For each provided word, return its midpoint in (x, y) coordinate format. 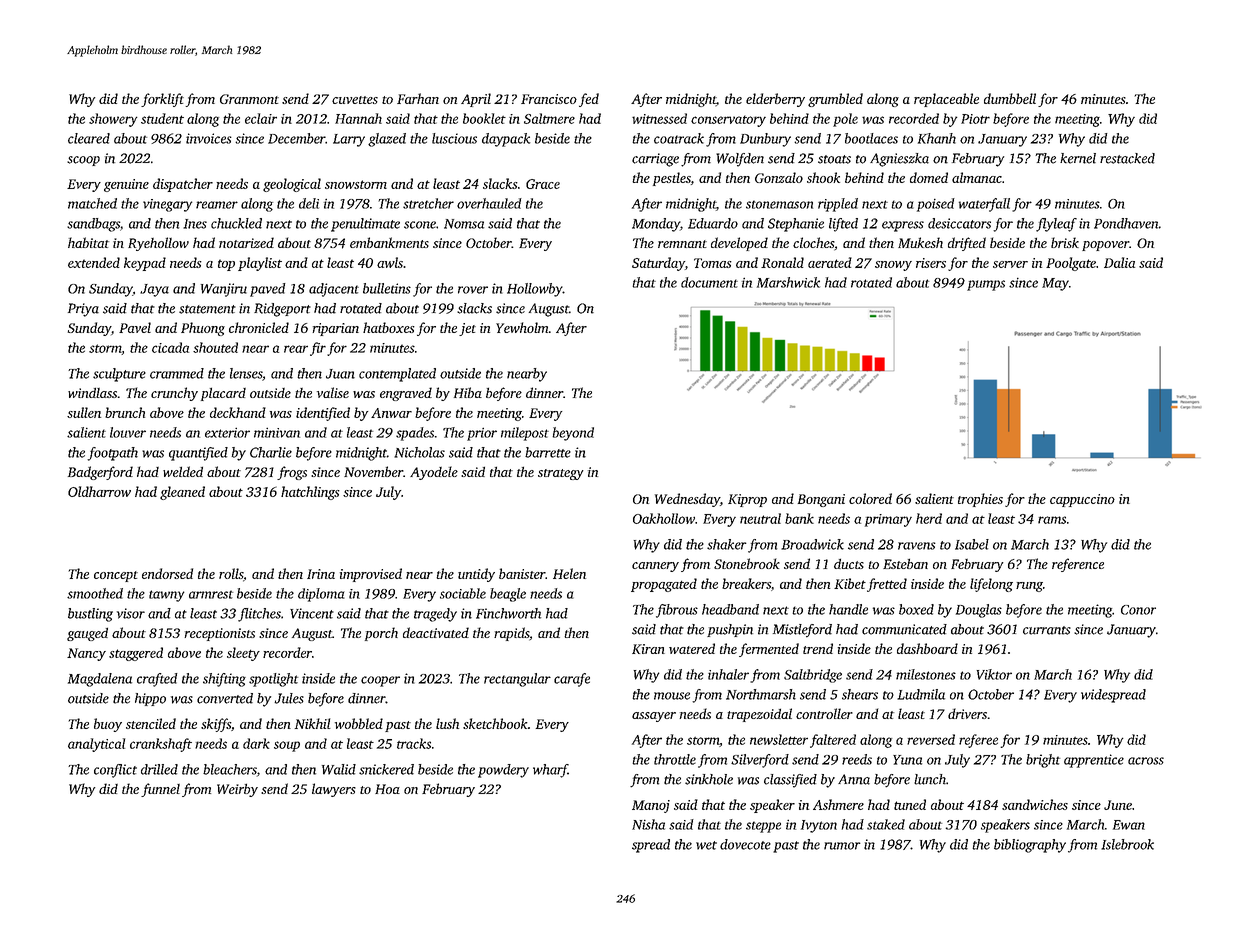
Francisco (549, 99)
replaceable (946, 100)
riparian (335, 329)
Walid (339, 769)
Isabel (972, 544)
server (1010, 264)
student (162, 118)
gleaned (182, 493)
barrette (548, 452)
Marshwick (788, 282)
